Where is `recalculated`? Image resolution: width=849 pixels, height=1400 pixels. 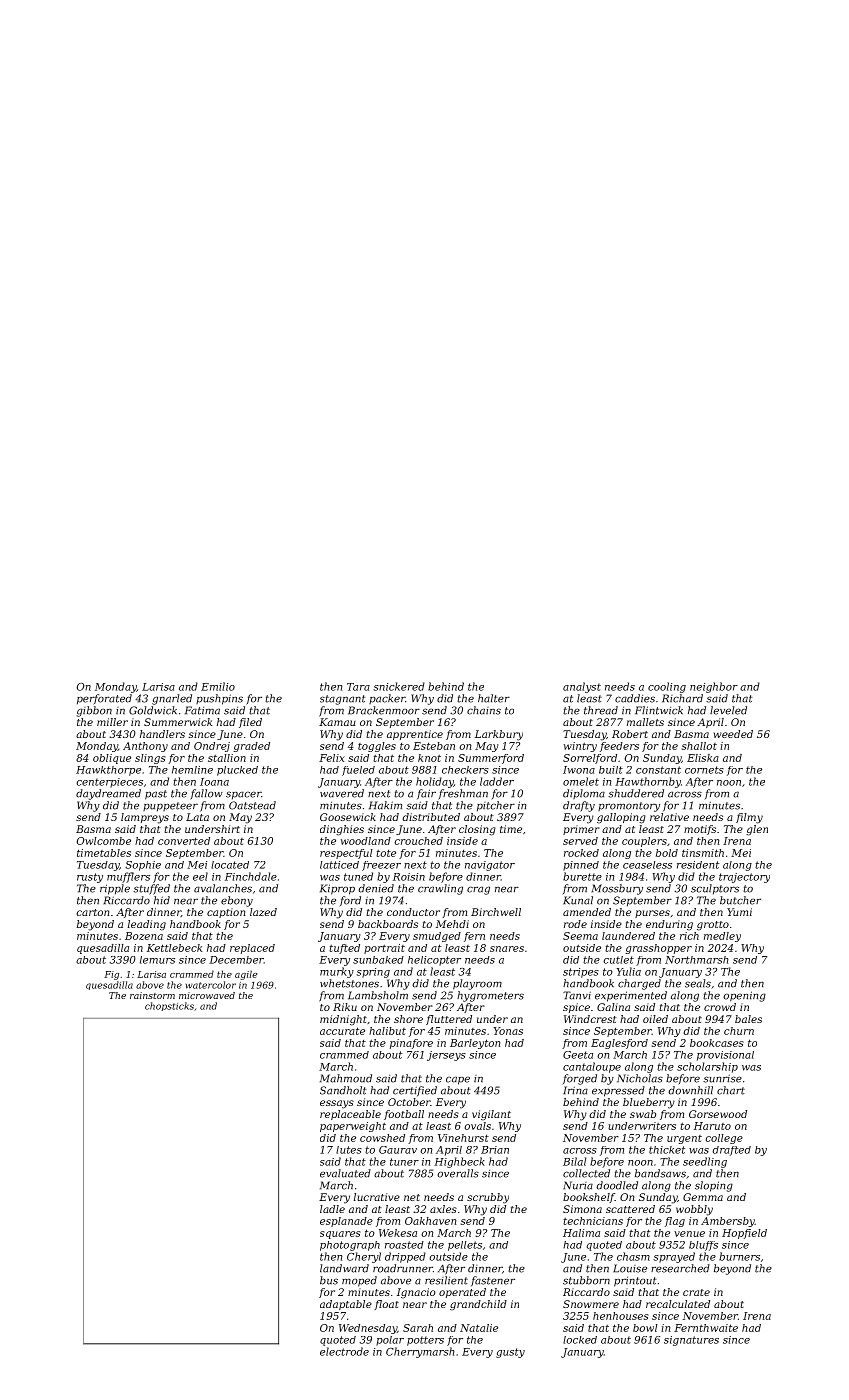
recalculated is located at coordinates (678, 1304).
